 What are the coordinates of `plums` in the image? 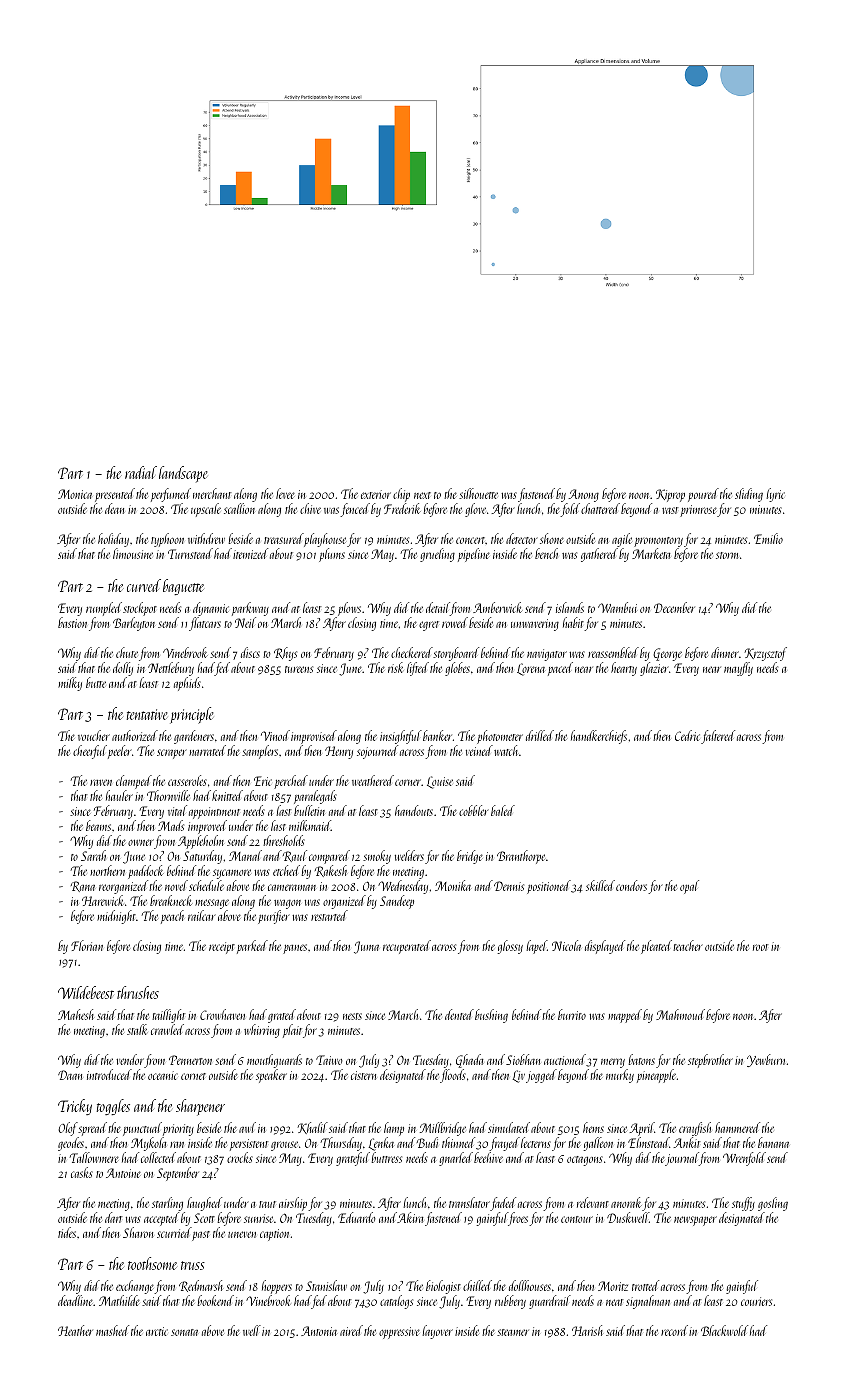 It's located at (332, 555).
